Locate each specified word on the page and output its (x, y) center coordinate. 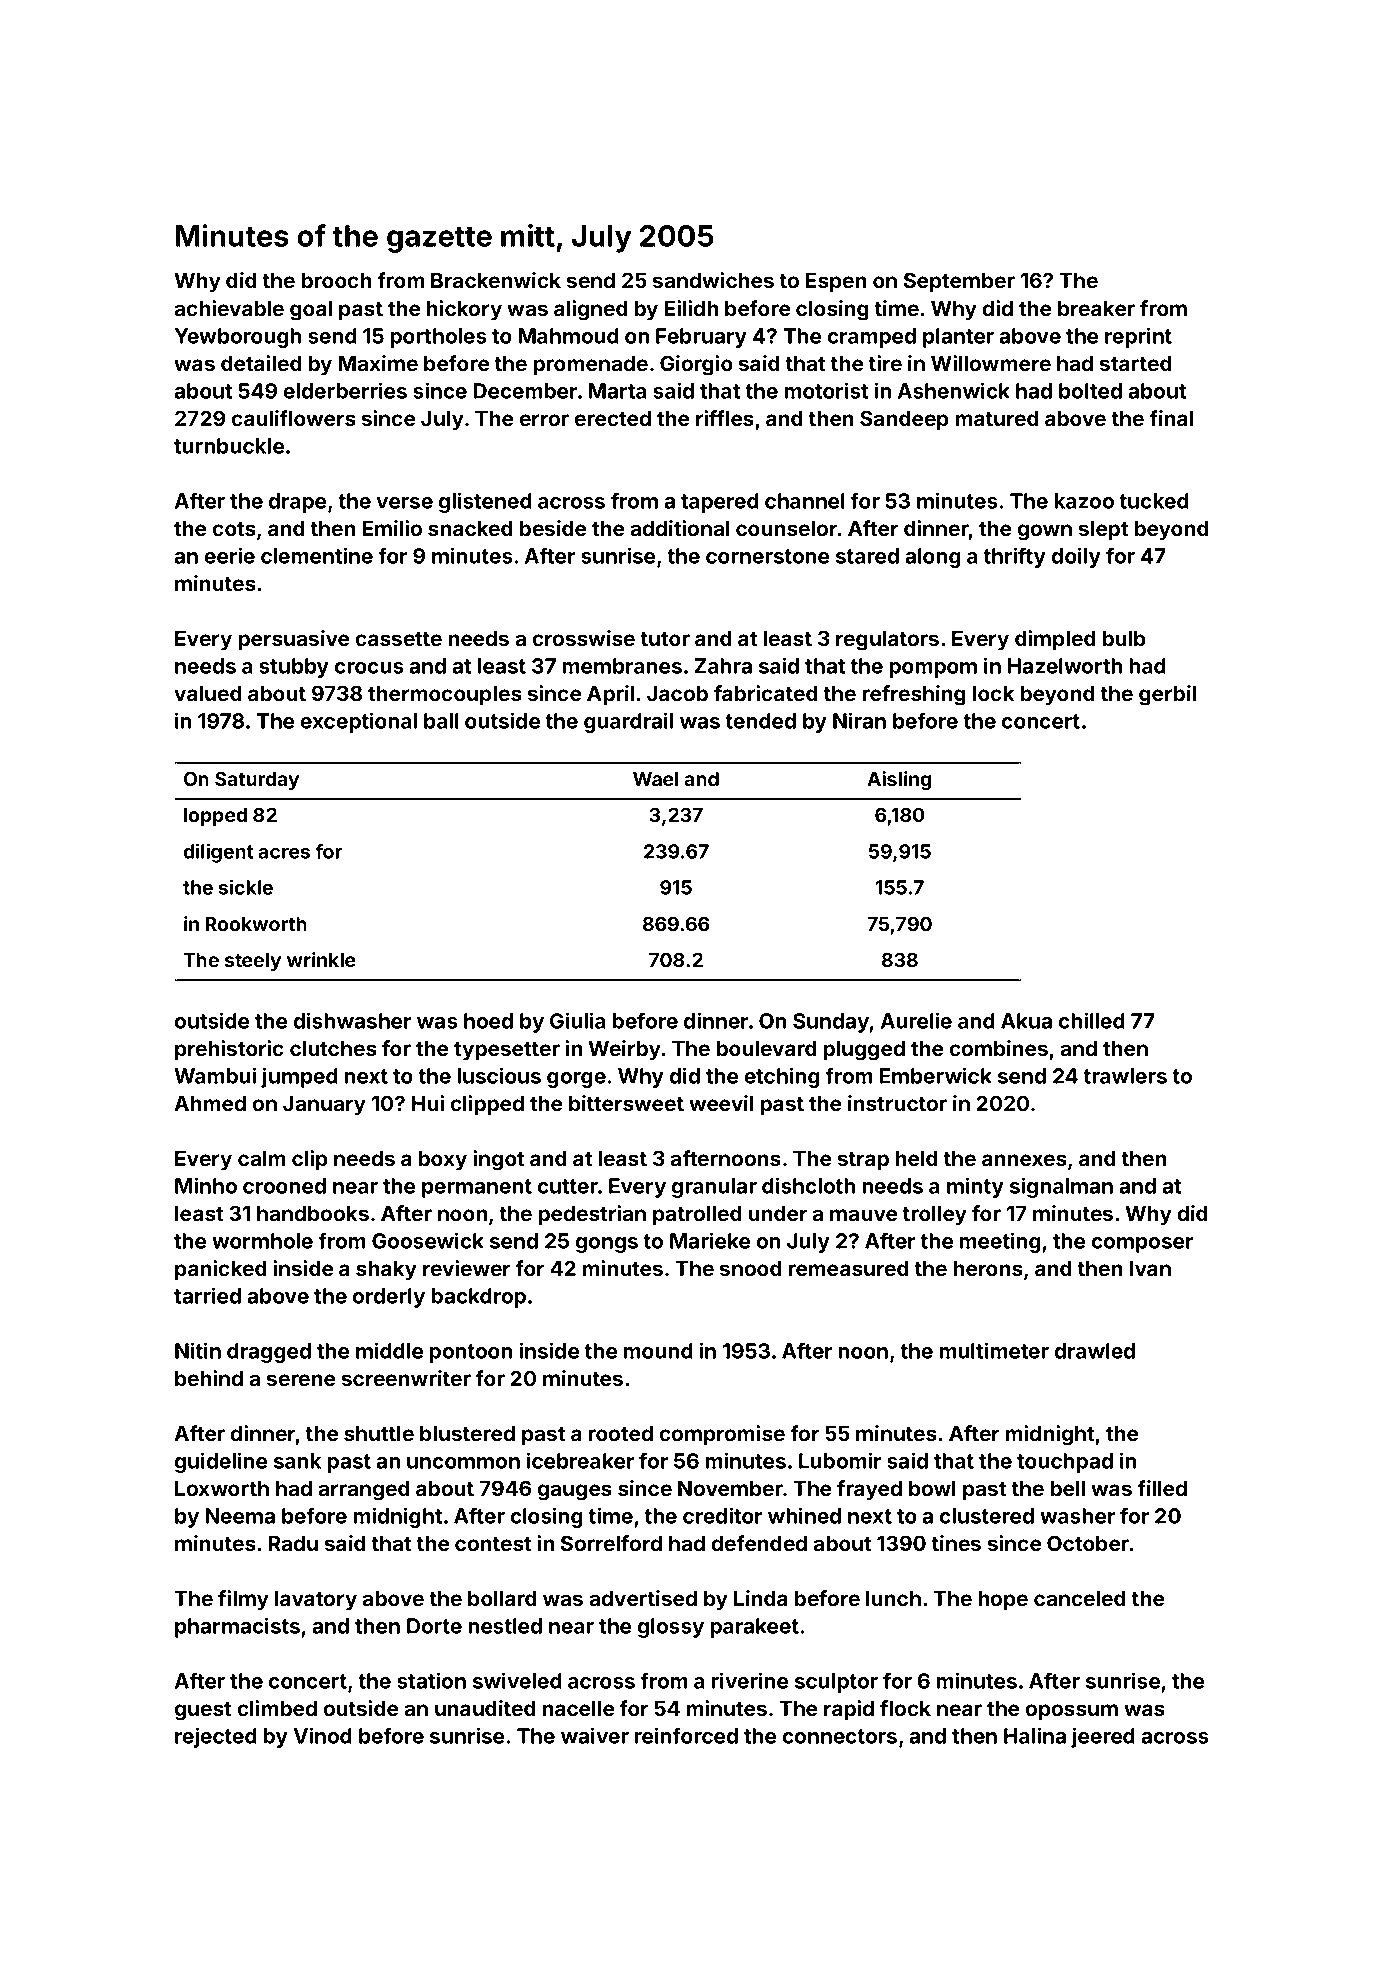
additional (680, 528)
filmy (243, 1600)
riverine (750, 1680)
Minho (206, 1185)
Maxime (378, 363)
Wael (655, 779)
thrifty (1014, 557)
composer (1142, 1245)
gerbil (1167, 695)
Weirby (624, 1050)
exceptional (359, 722)
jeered (1103, 1737)
